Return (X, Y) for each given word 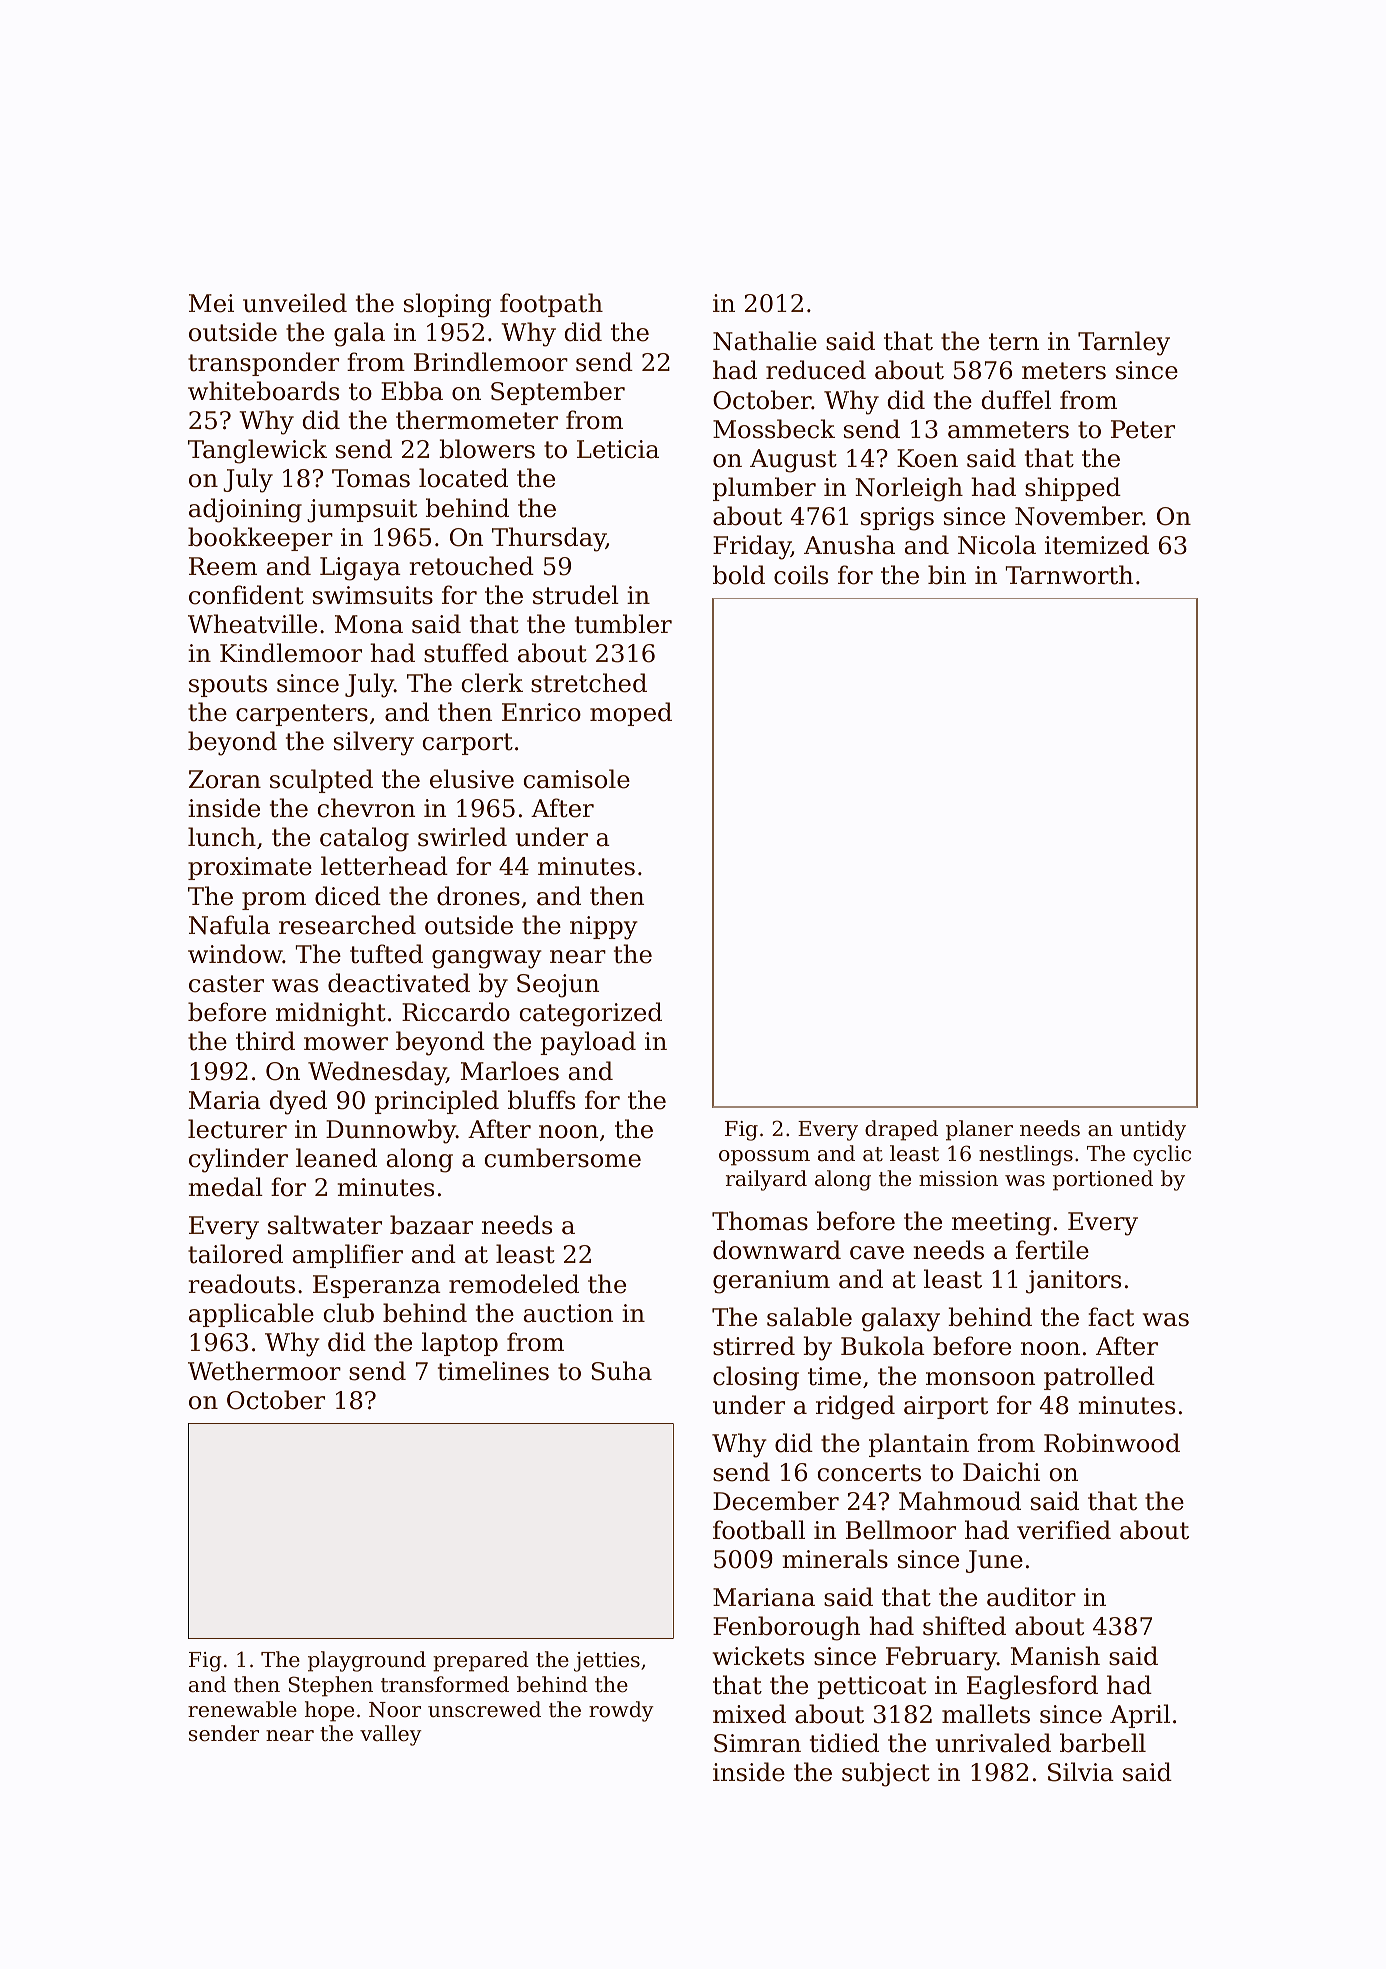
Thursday (549, 539)
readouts (241, 1284)
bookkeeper (260, 539)
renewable (242, 1709)
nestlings (1026, 1155)
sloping (447, 305)
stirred (754, 1346)
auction (568, 1313)
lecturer (237, 1129)
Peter (1143, 429)
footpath (551, 305)
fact (1111, 1317)
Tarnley (1124, 343)
